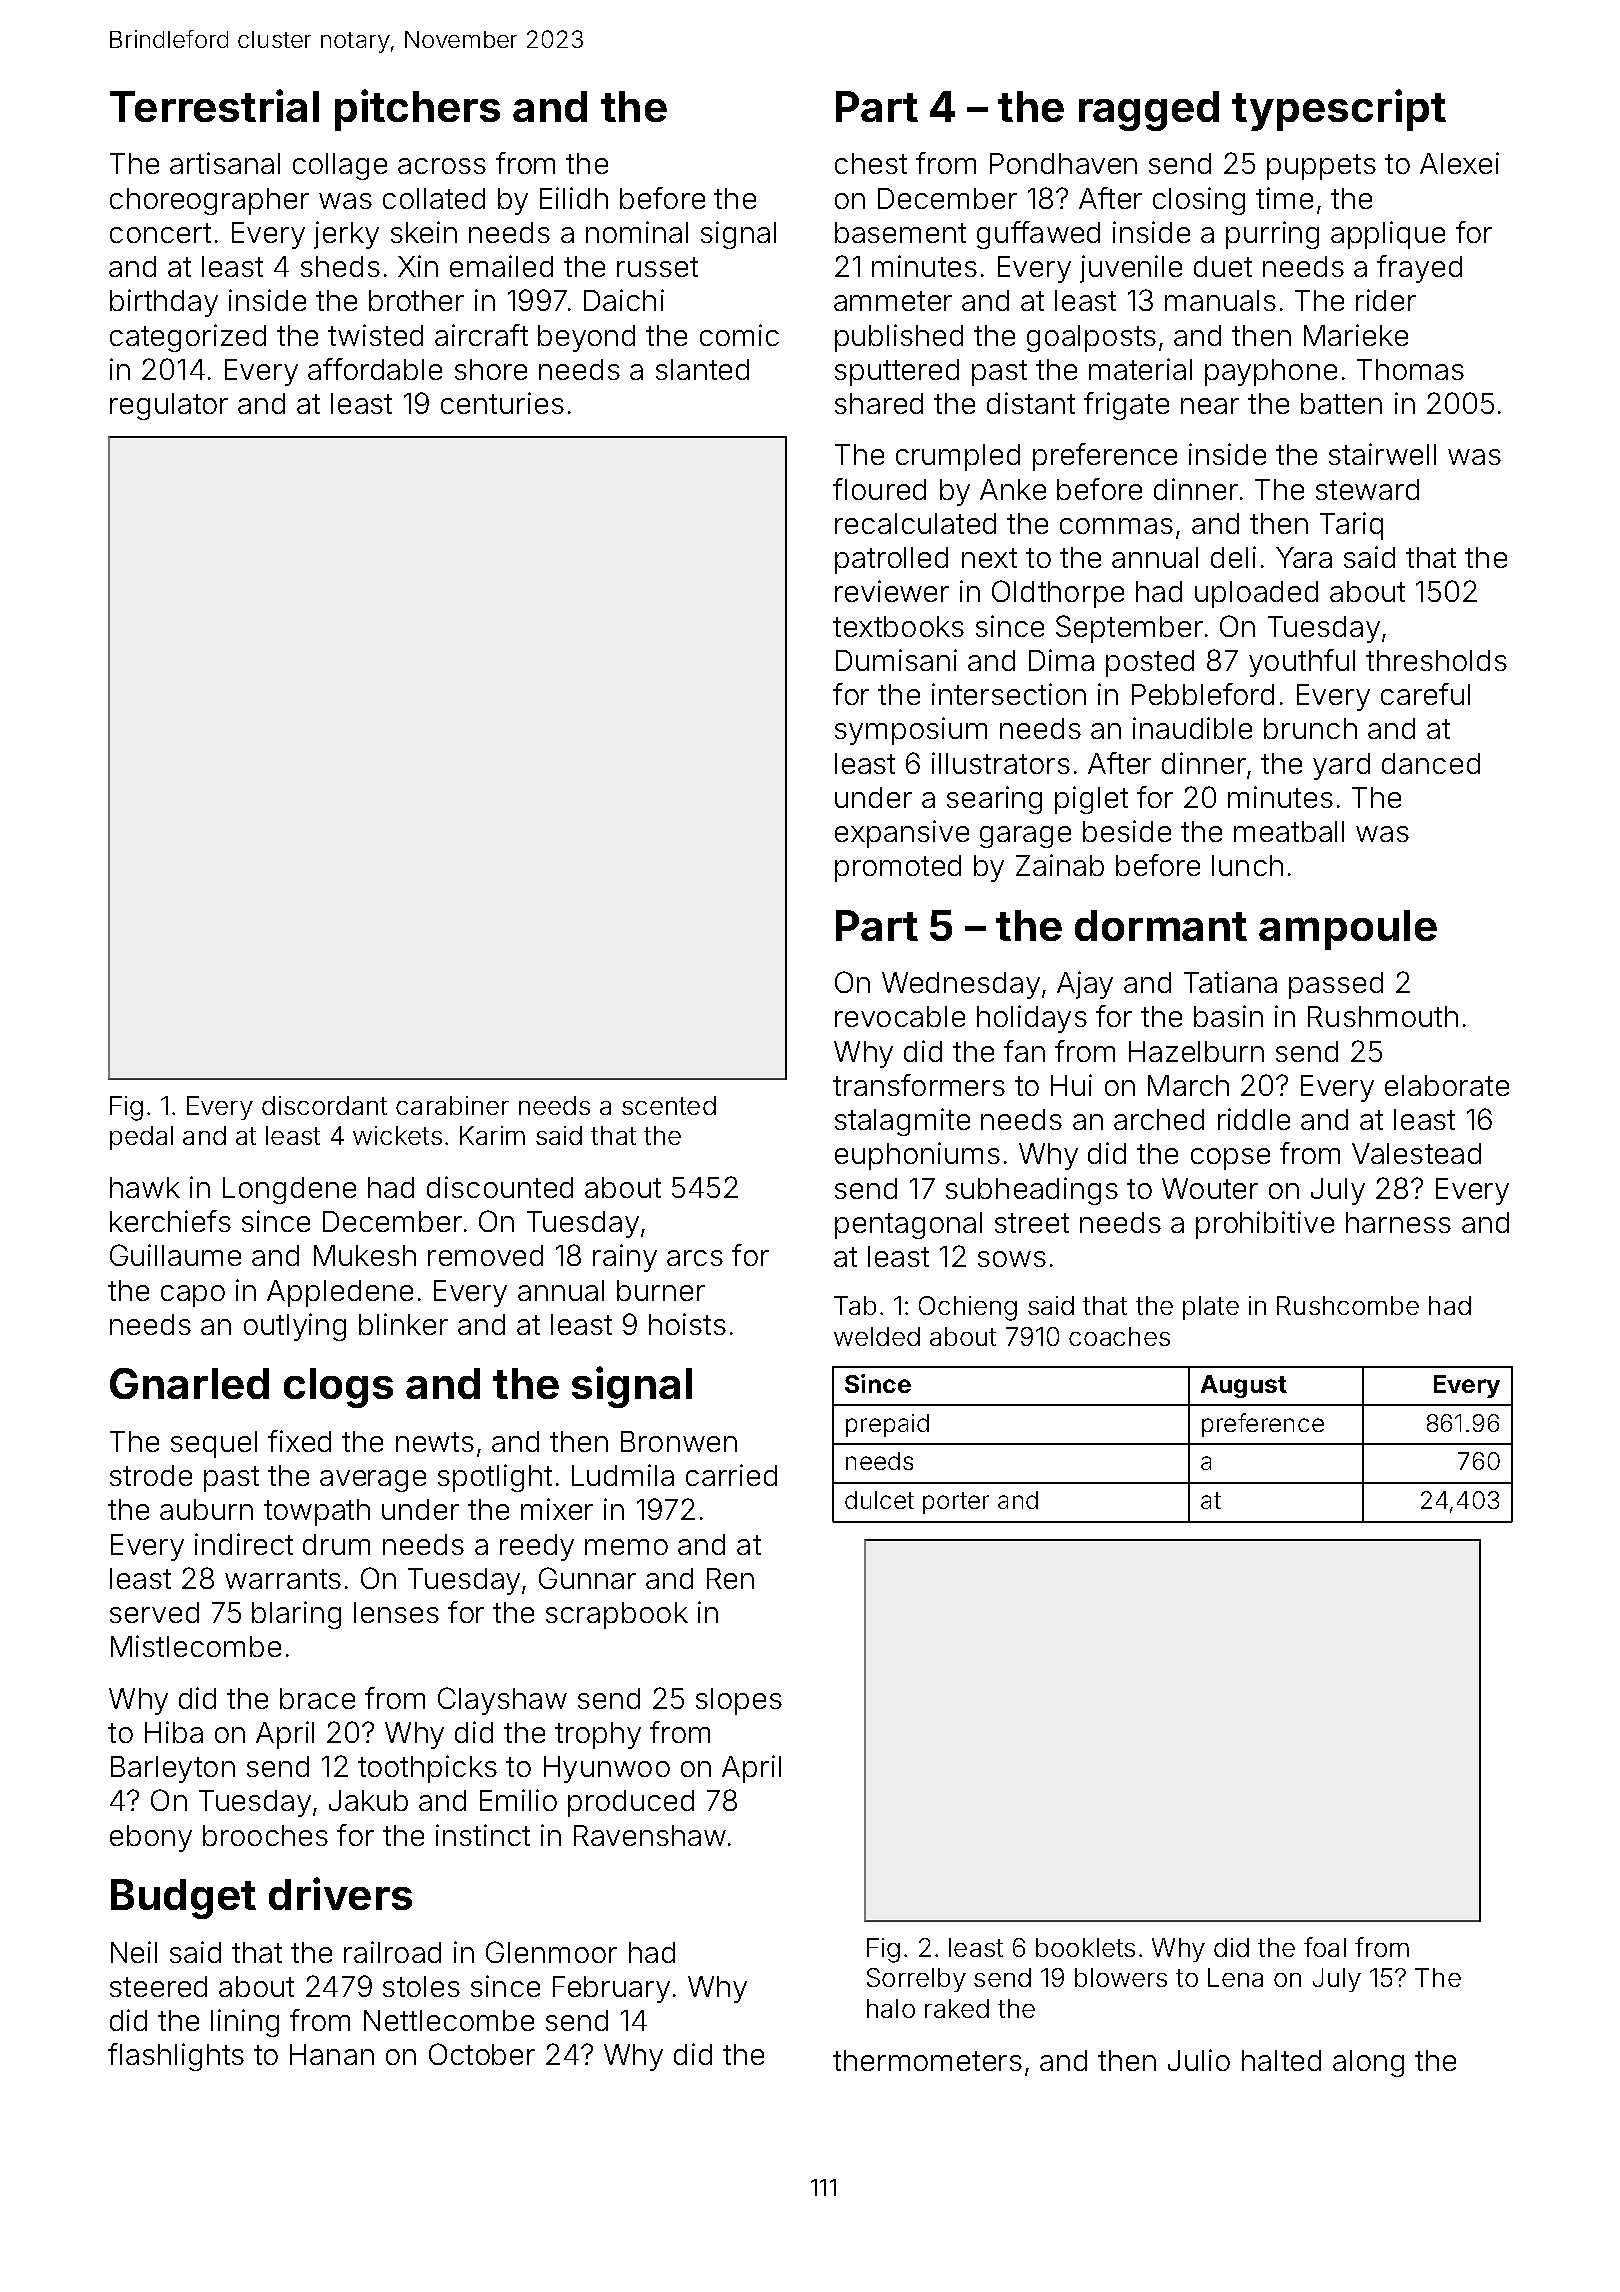 Image resolution: width=1620 pixels, height=2292 pixels. I want to click on halo, so click(891, 2008).
